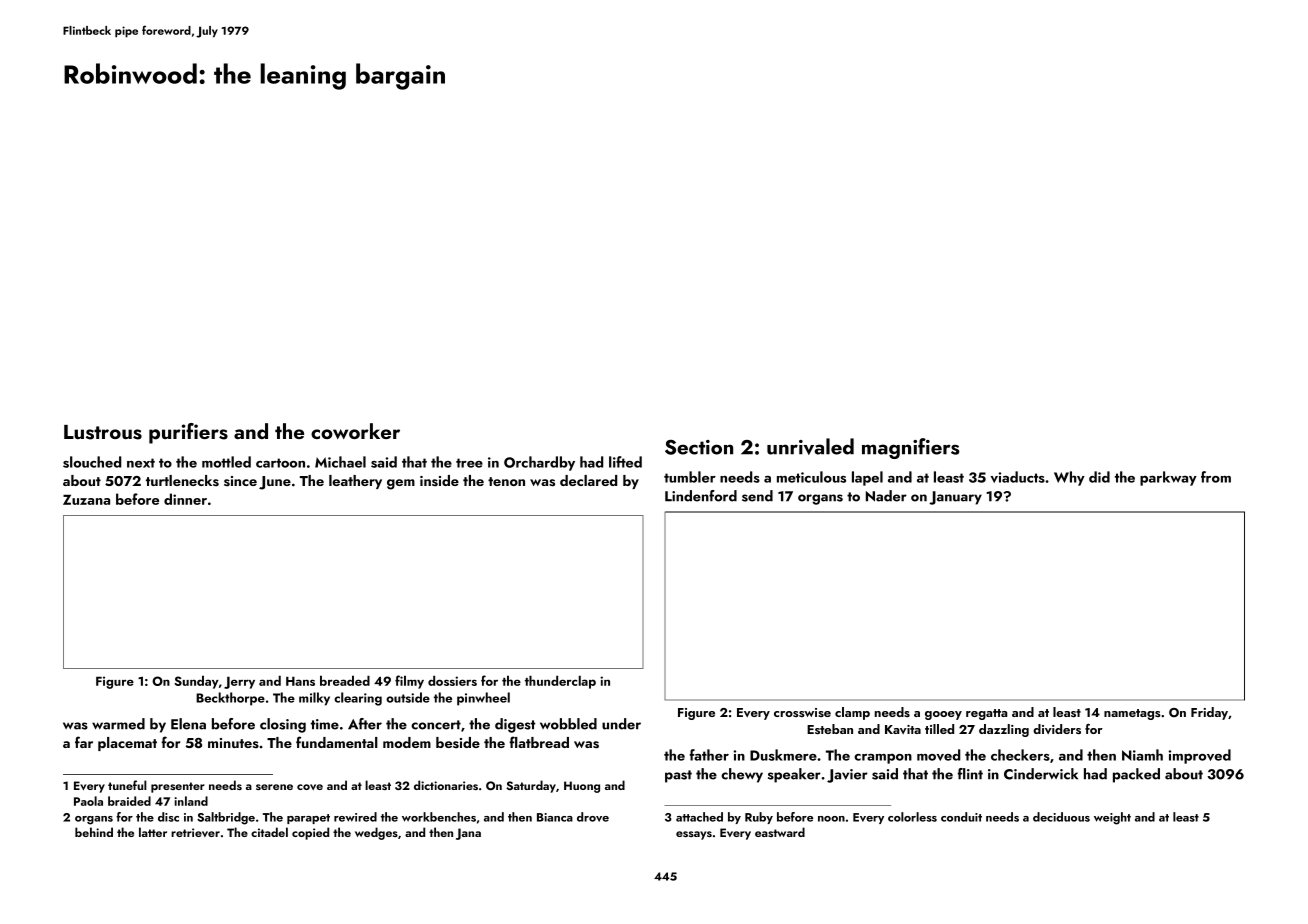 The width and height of the page is (1308, 924). I want to click on Lindenford, so click(701, 496).
